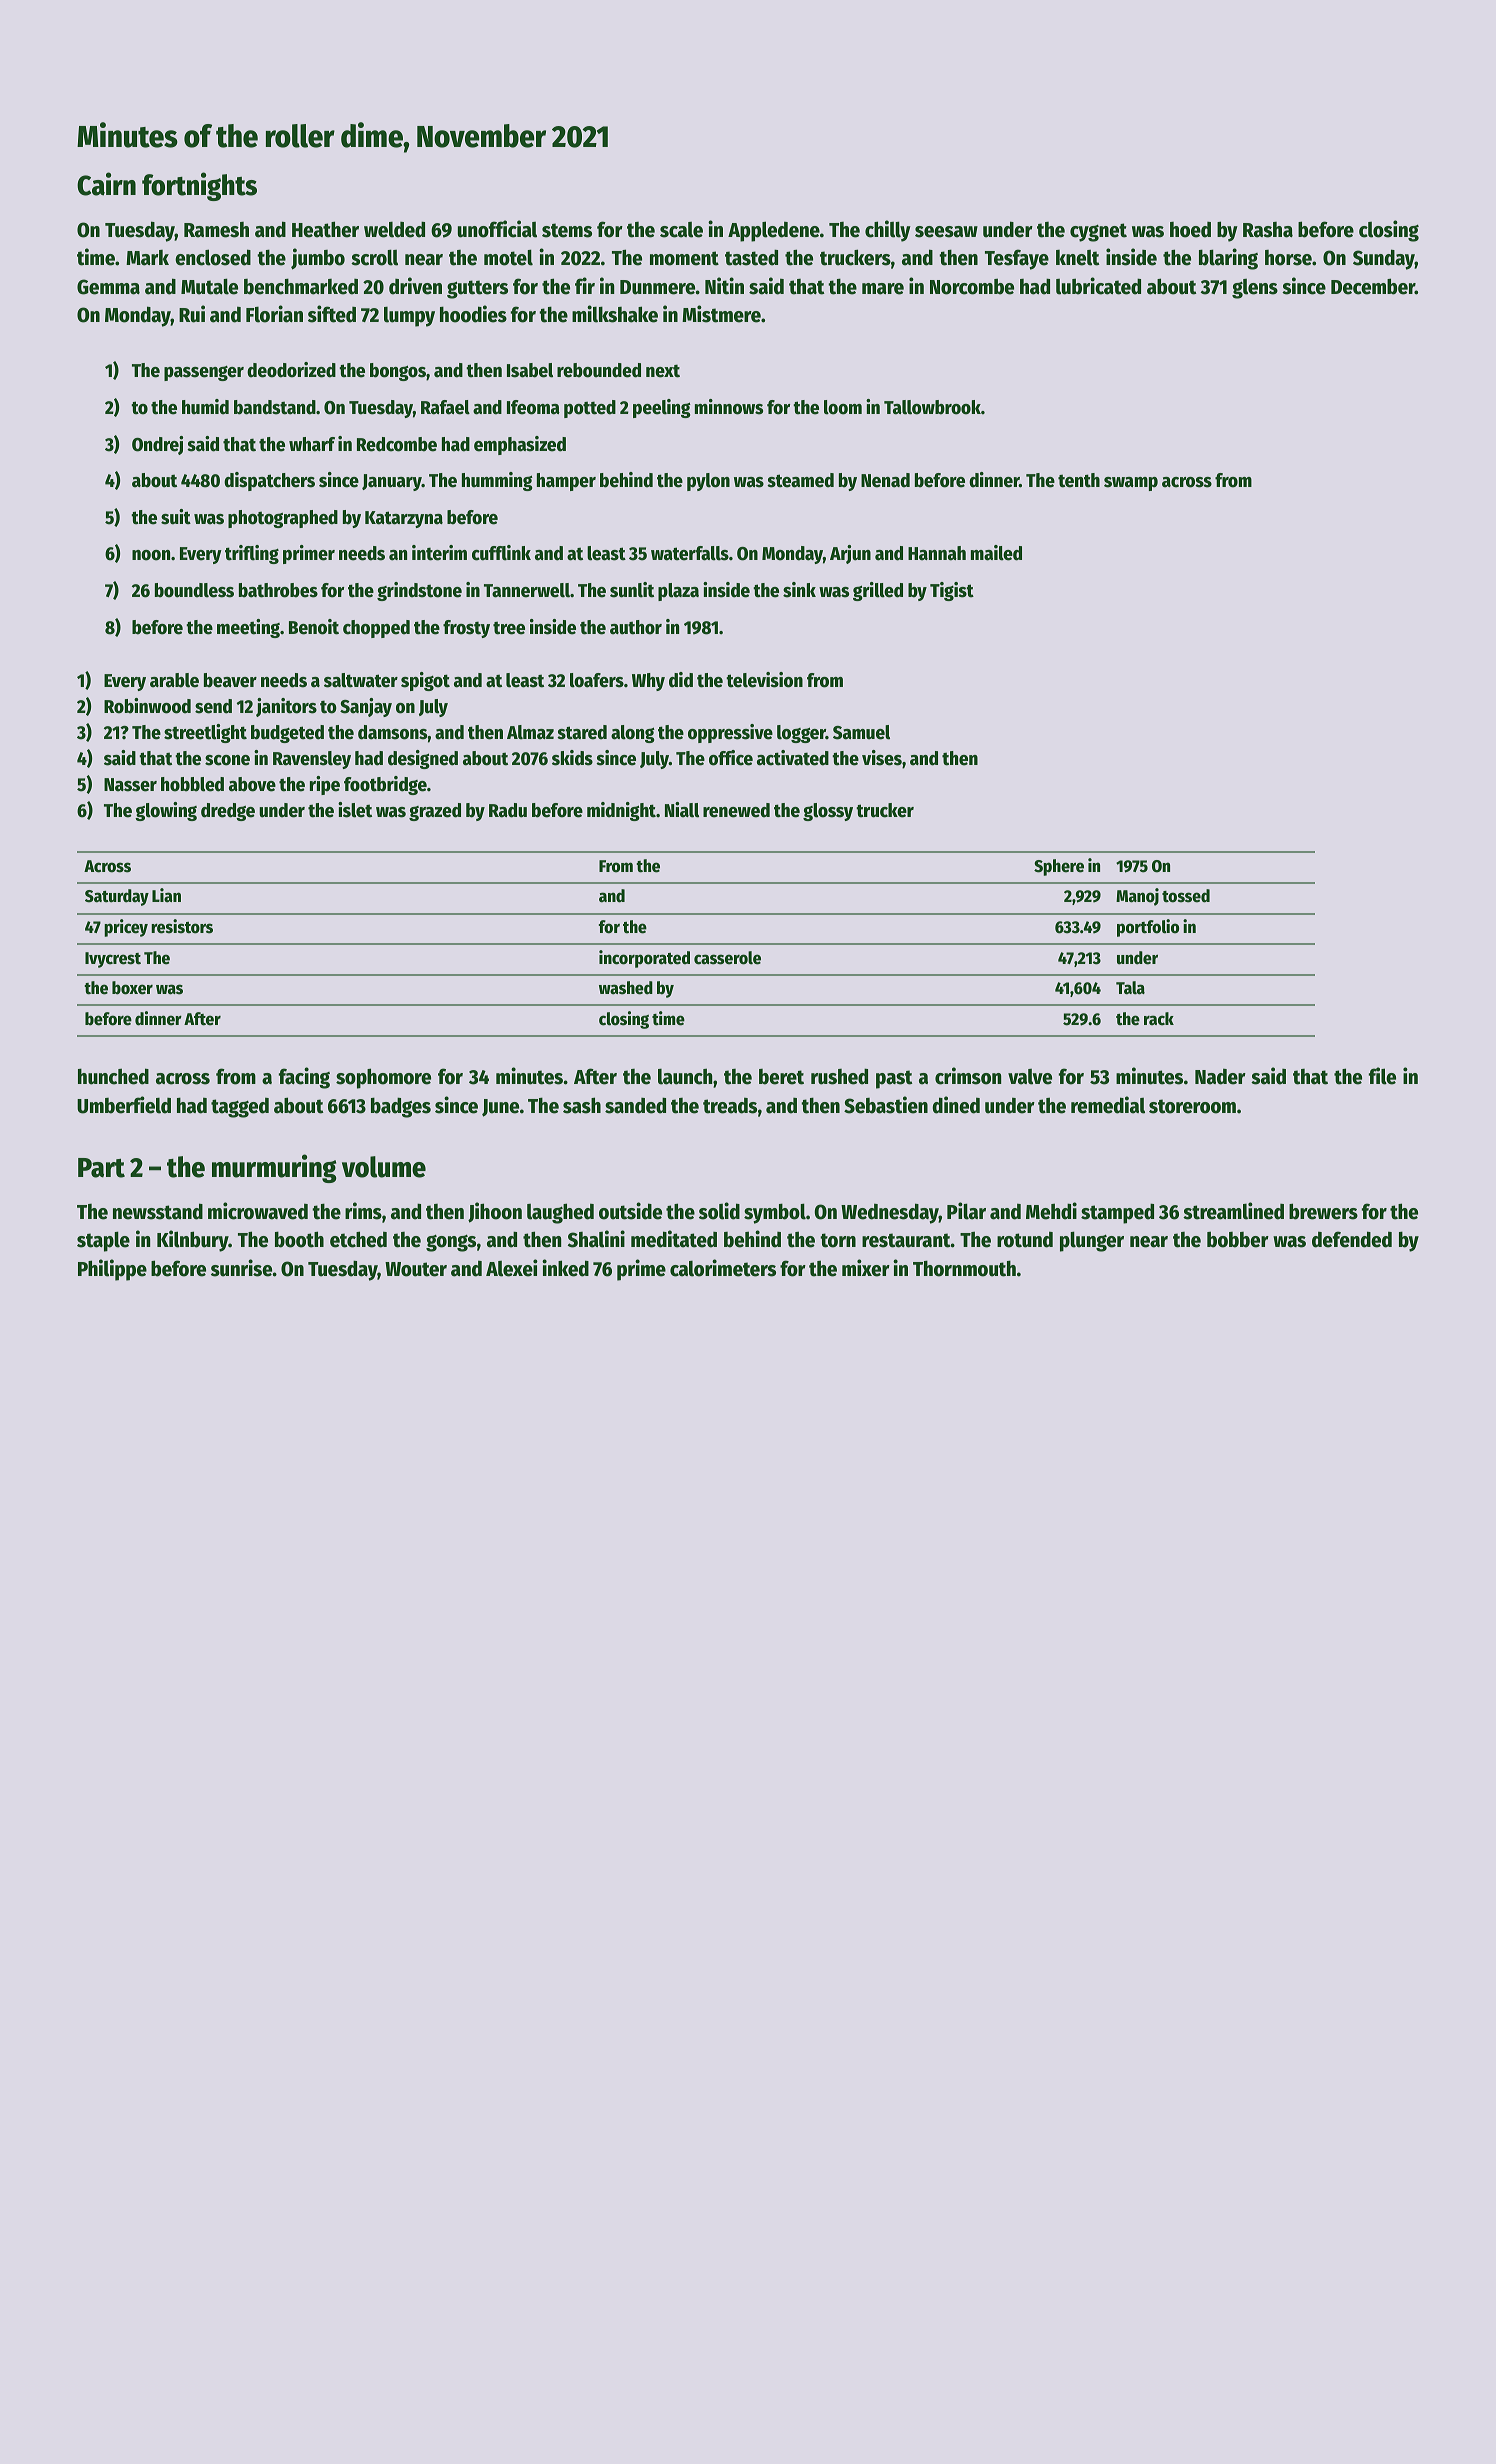 The image size is (1496, 2464). Describe the element at coordinates (252, 554) in the page. I see `trifling` at that location.
